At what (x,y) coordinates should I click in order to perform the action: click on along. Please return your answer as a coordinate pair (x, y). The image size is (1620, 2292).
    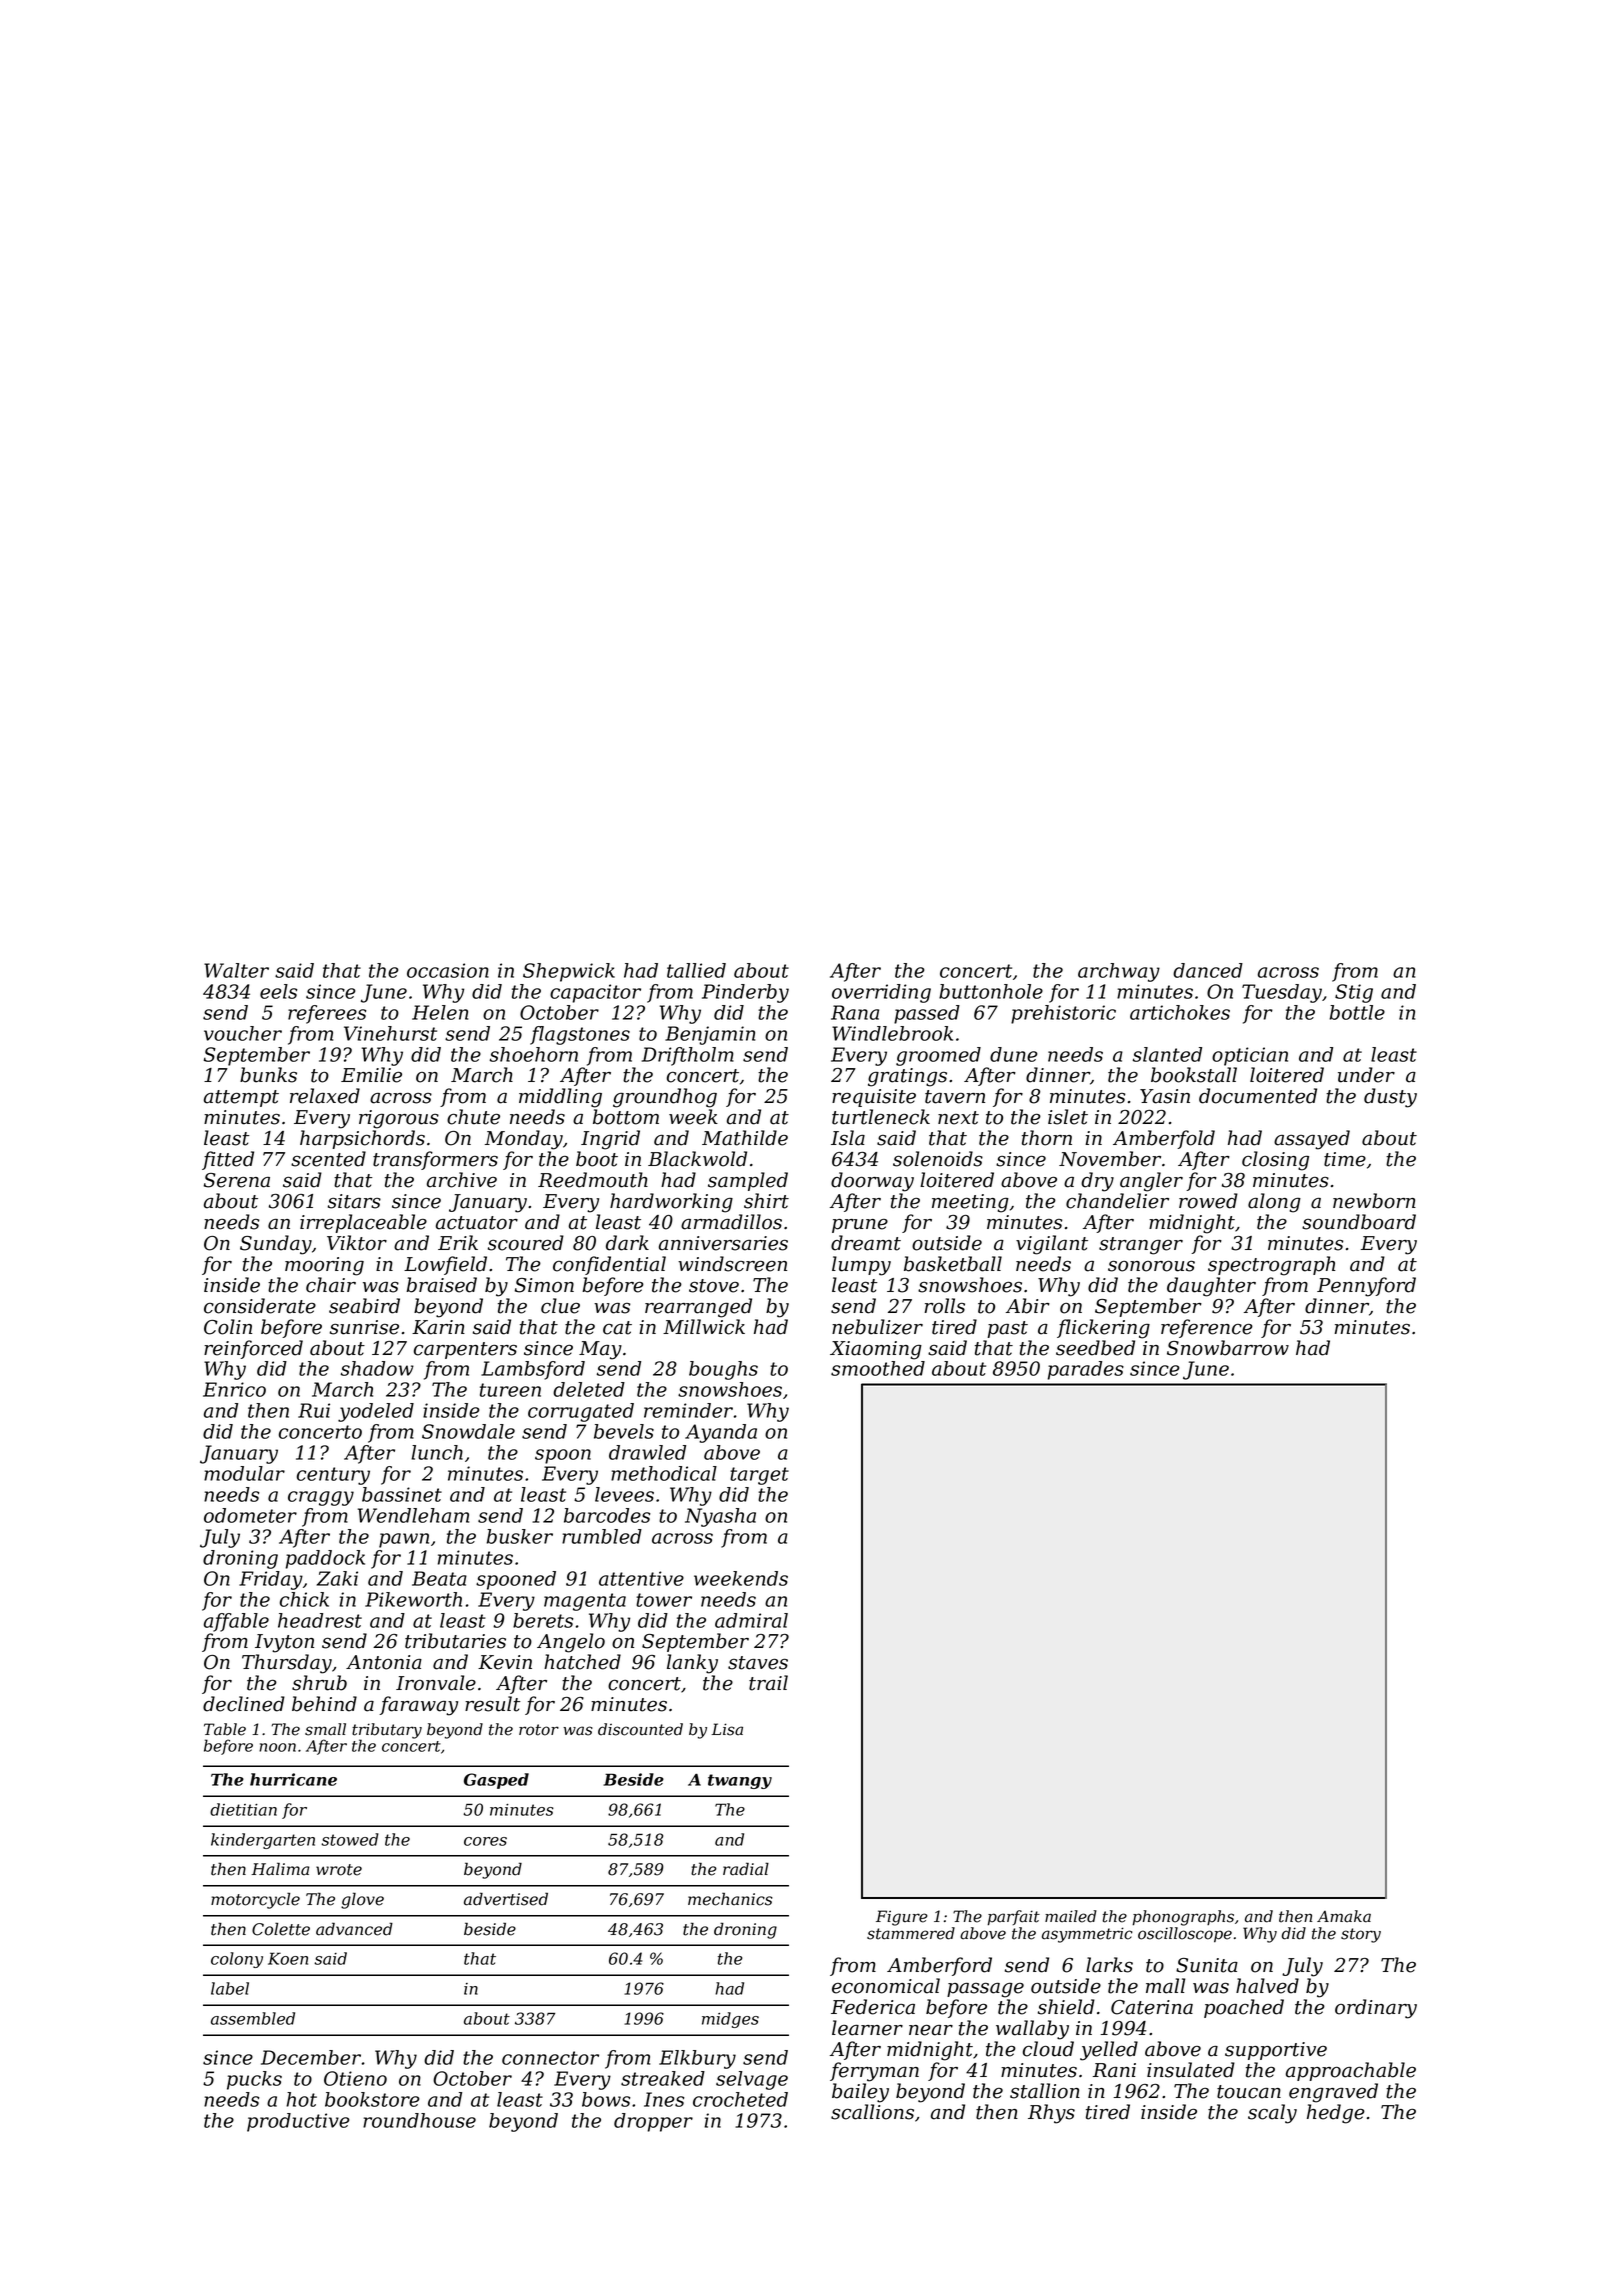
    Looking at the image, I should click on (1274, 1203).
